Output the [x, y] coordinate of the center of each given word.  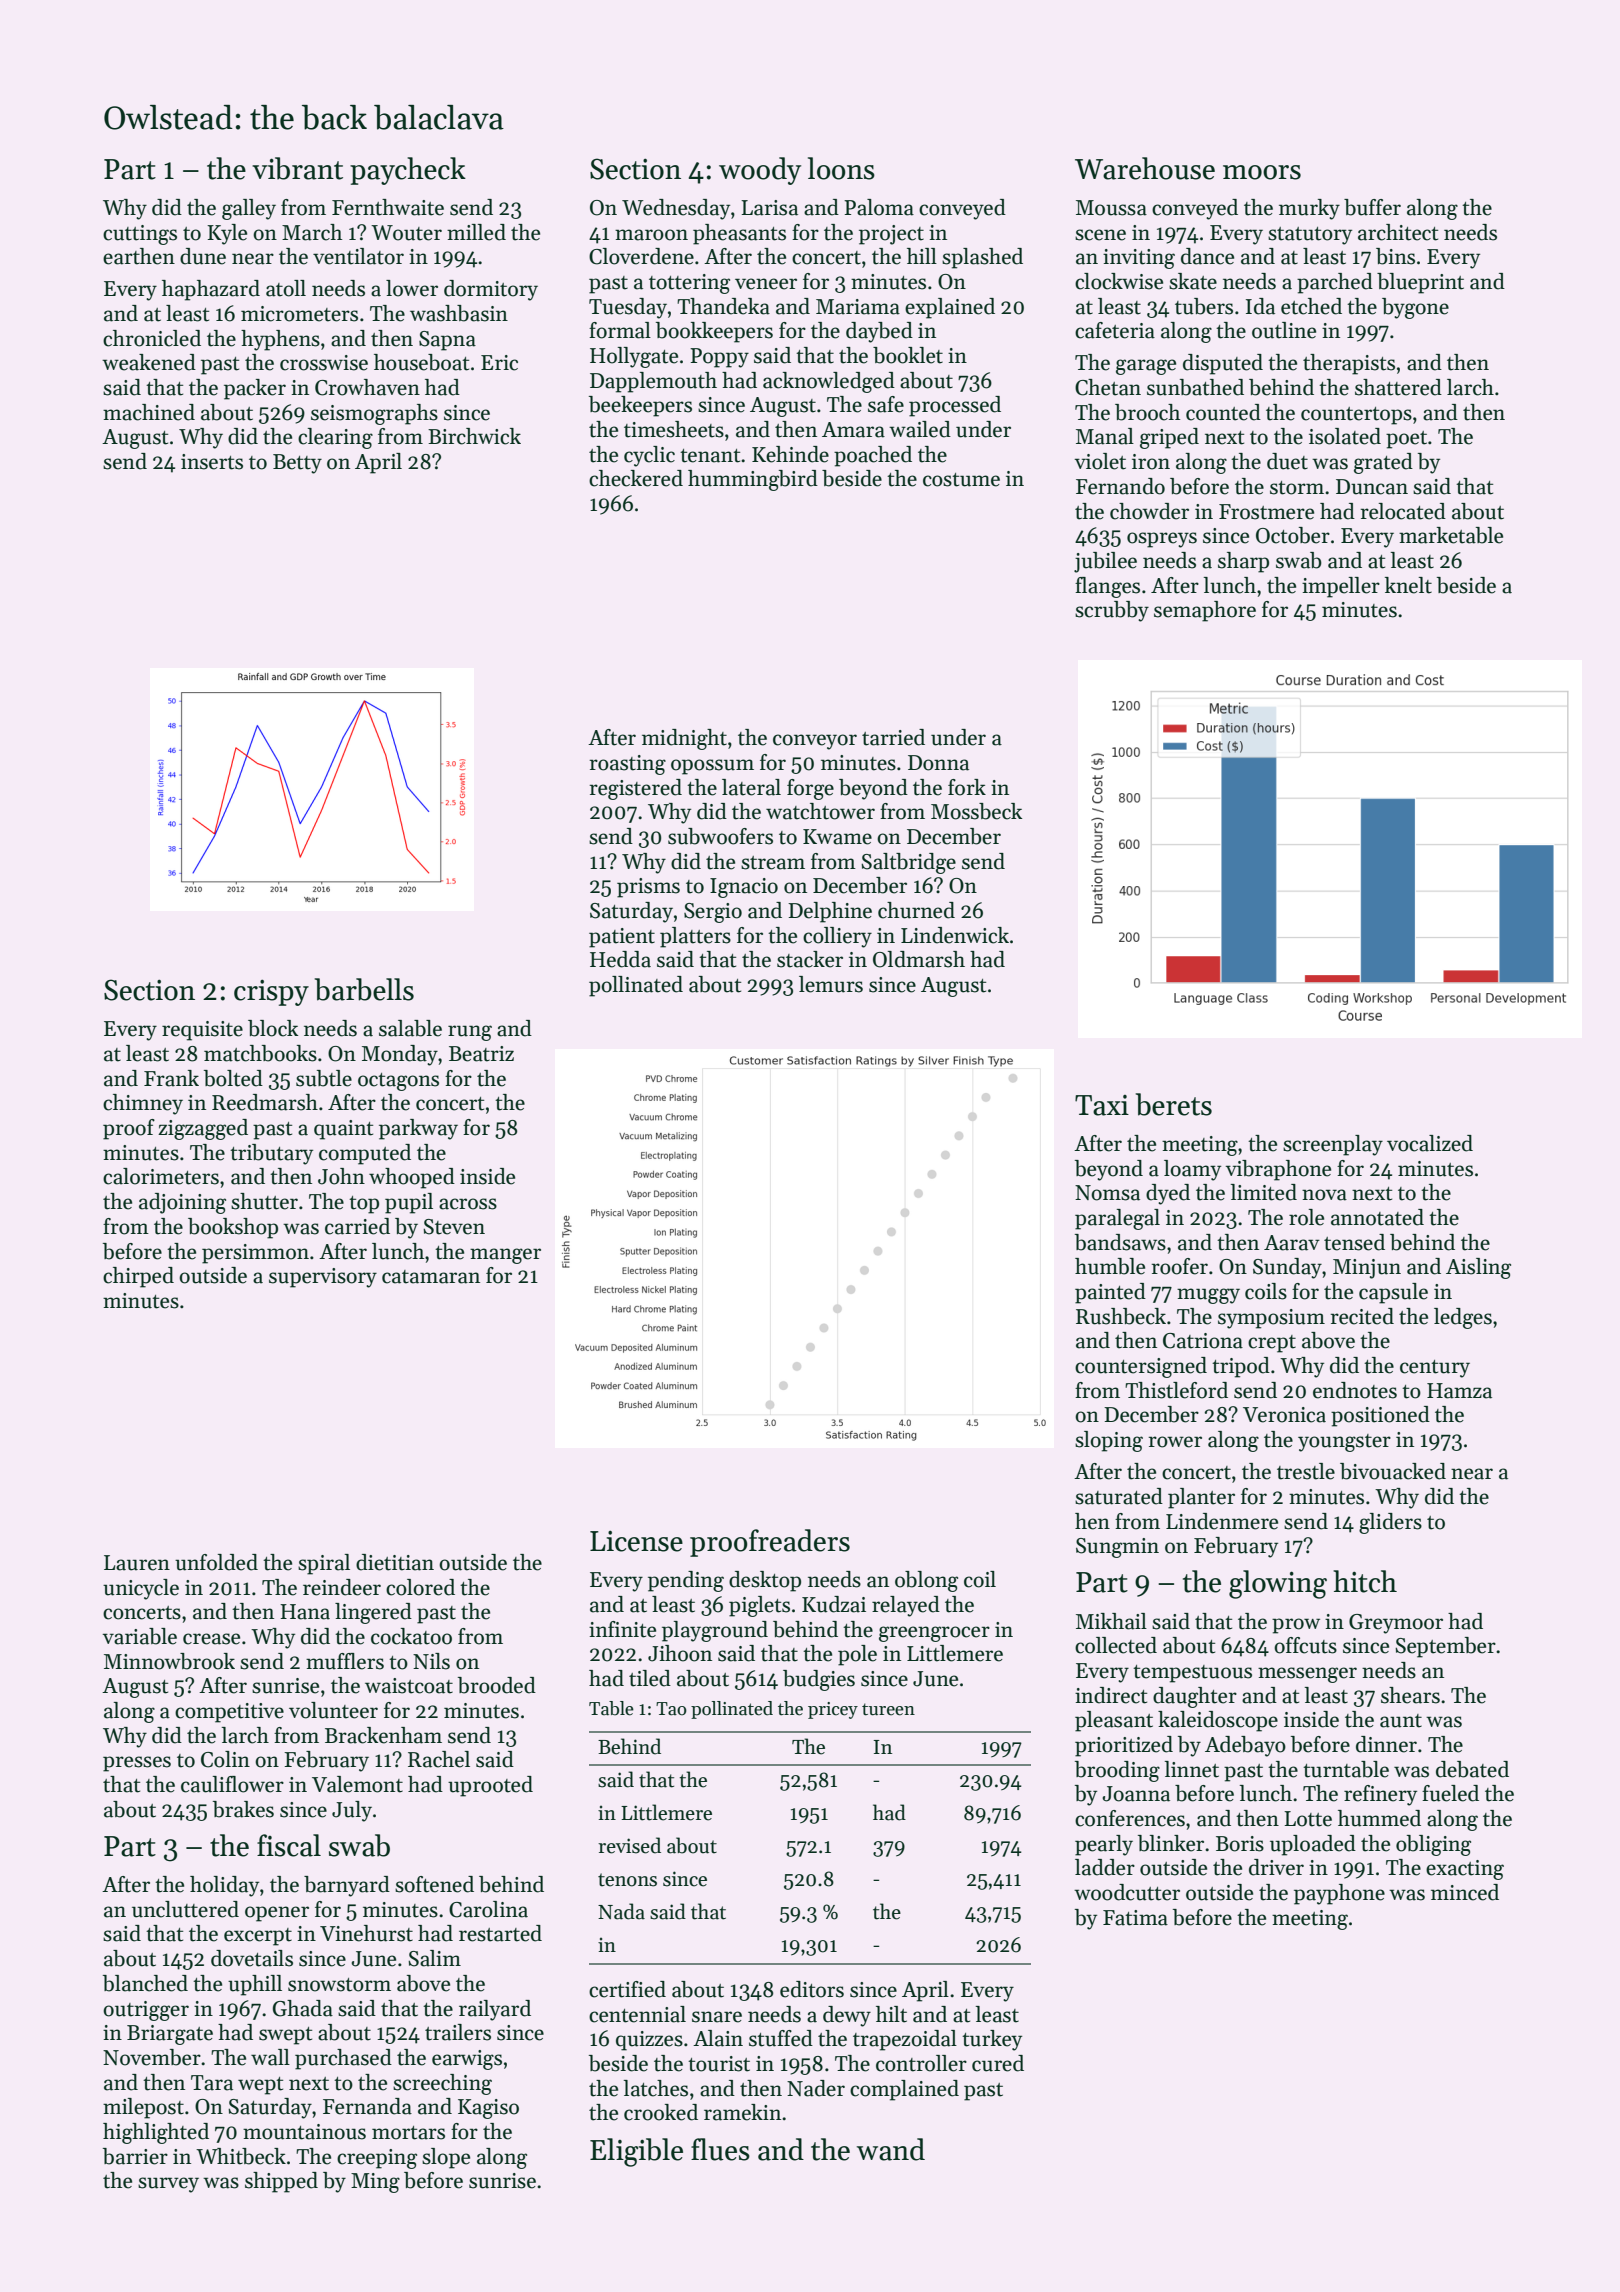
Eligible [636, 2152]
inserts [212, 462]
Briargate [170, 2035]
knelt [1408, 585]
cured [998, 2063]
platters [695, 937]
